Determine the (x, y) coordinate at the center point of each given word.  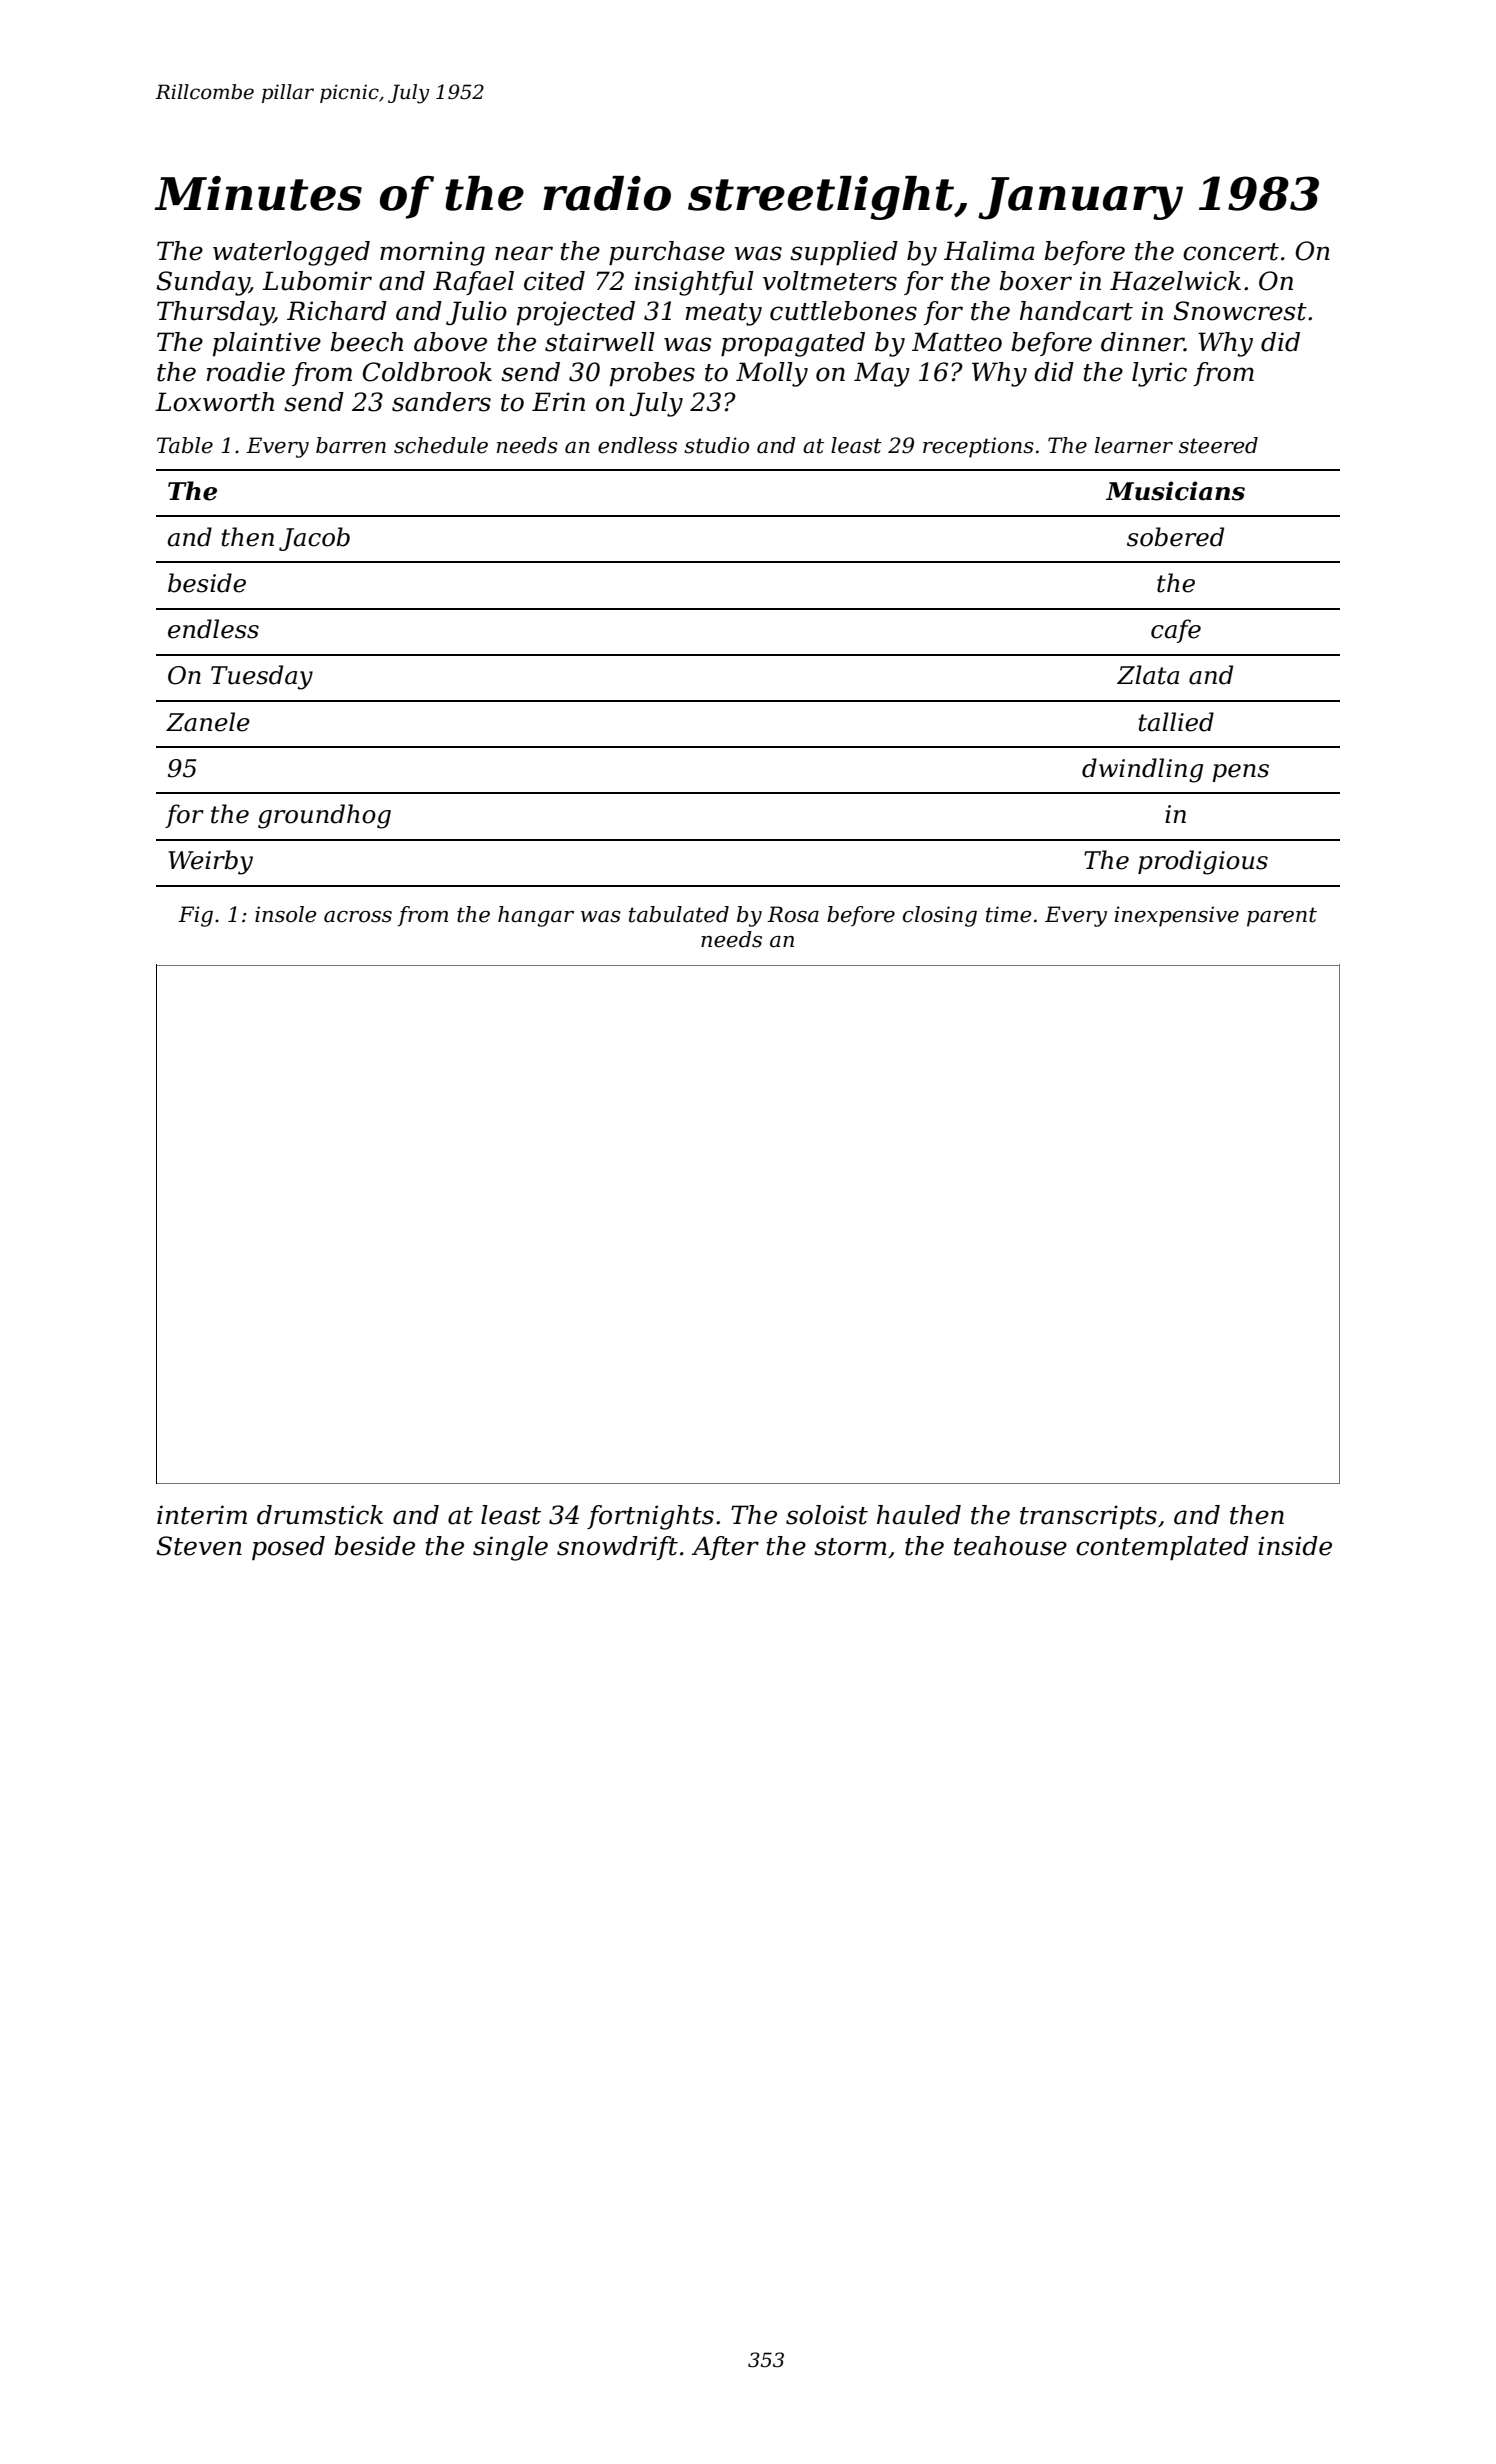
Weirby (211, 862)
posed (288, 1548)
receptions (978, 447)
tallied (1176, 722)
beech (366, 342)
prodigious (1203, 862)
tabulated (679, 914)
